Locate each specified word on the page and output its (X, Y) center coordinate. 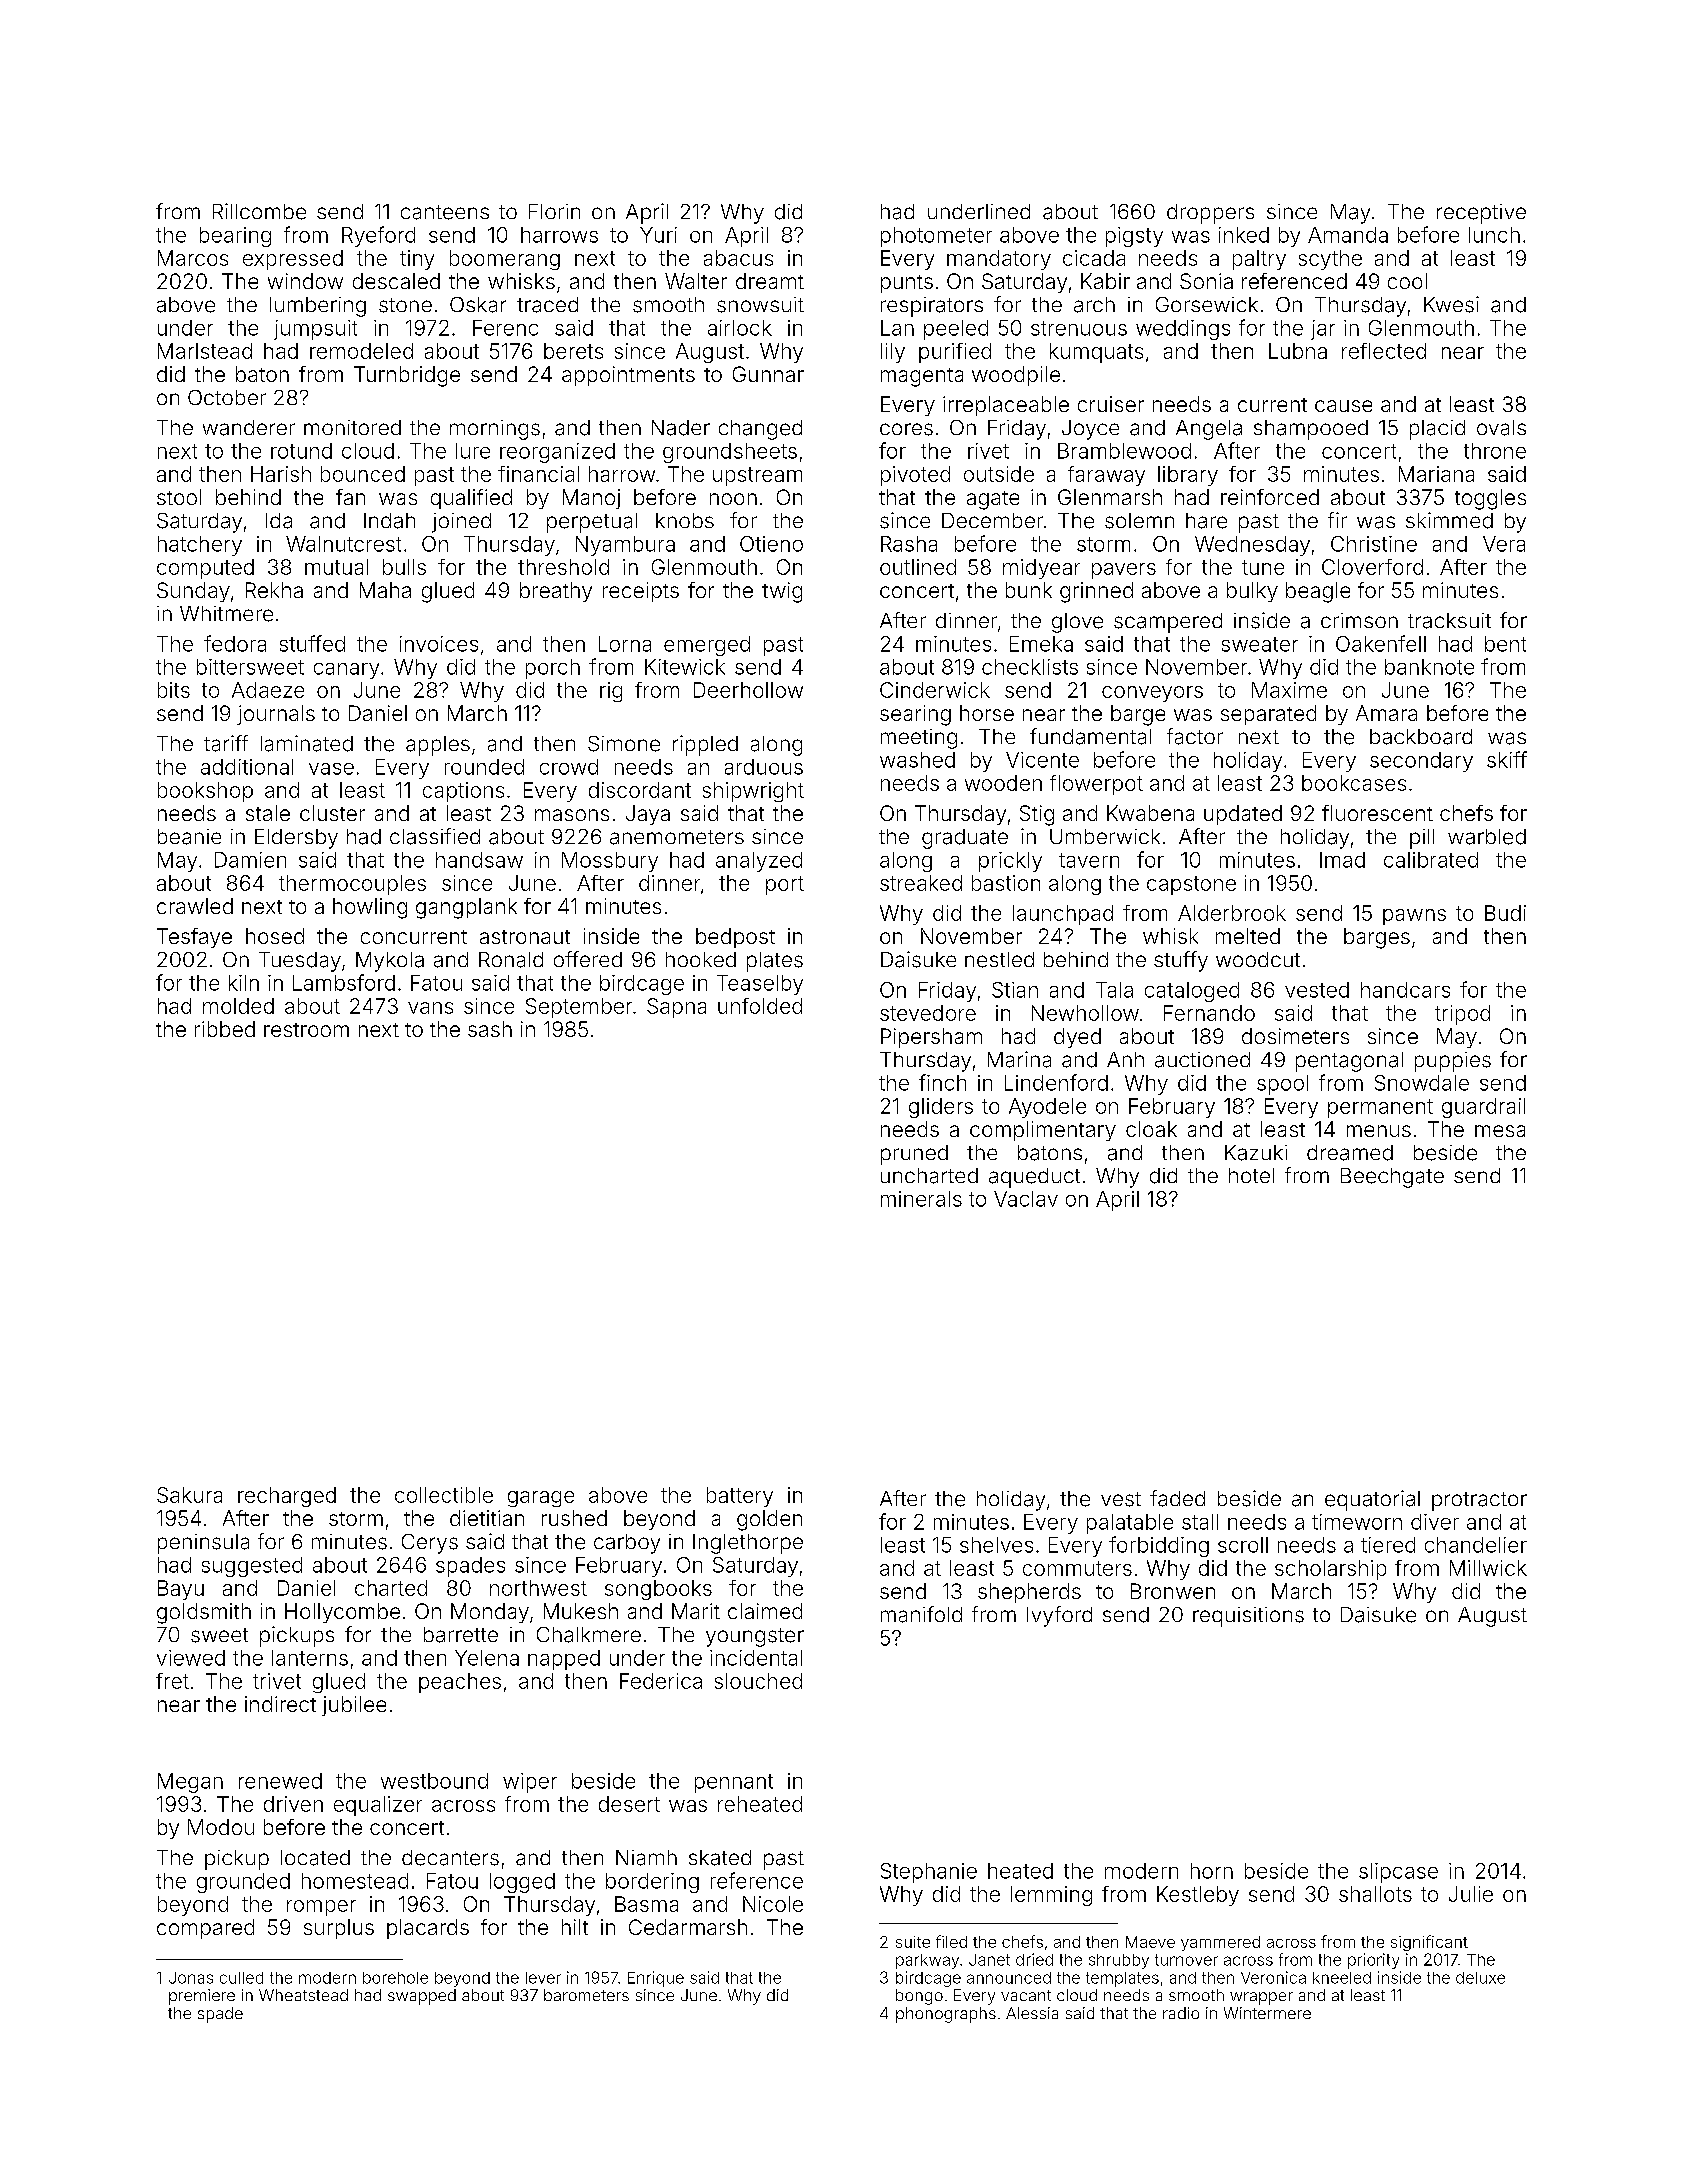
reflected (1384, 351)
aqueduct (1034, 1178)
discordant (640, 790)
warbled (1487, 837)
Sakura (189, 1495)
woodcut (1258, 959)
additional (247, 767)
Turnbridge (407, 376)
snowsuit (760, 305)
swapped (422, 1997)
